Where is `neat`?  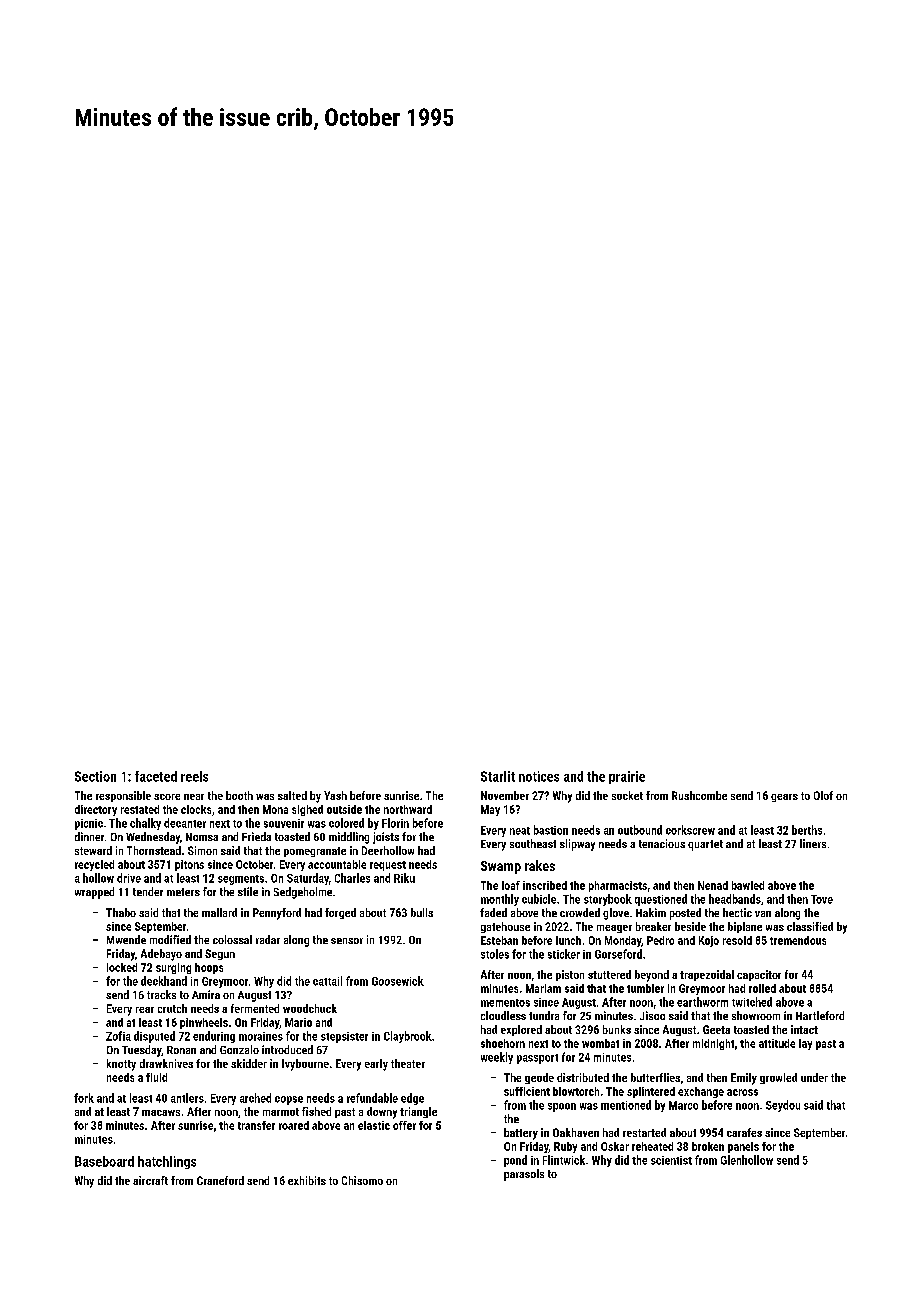 neat is located at coordinates (520, 831).
